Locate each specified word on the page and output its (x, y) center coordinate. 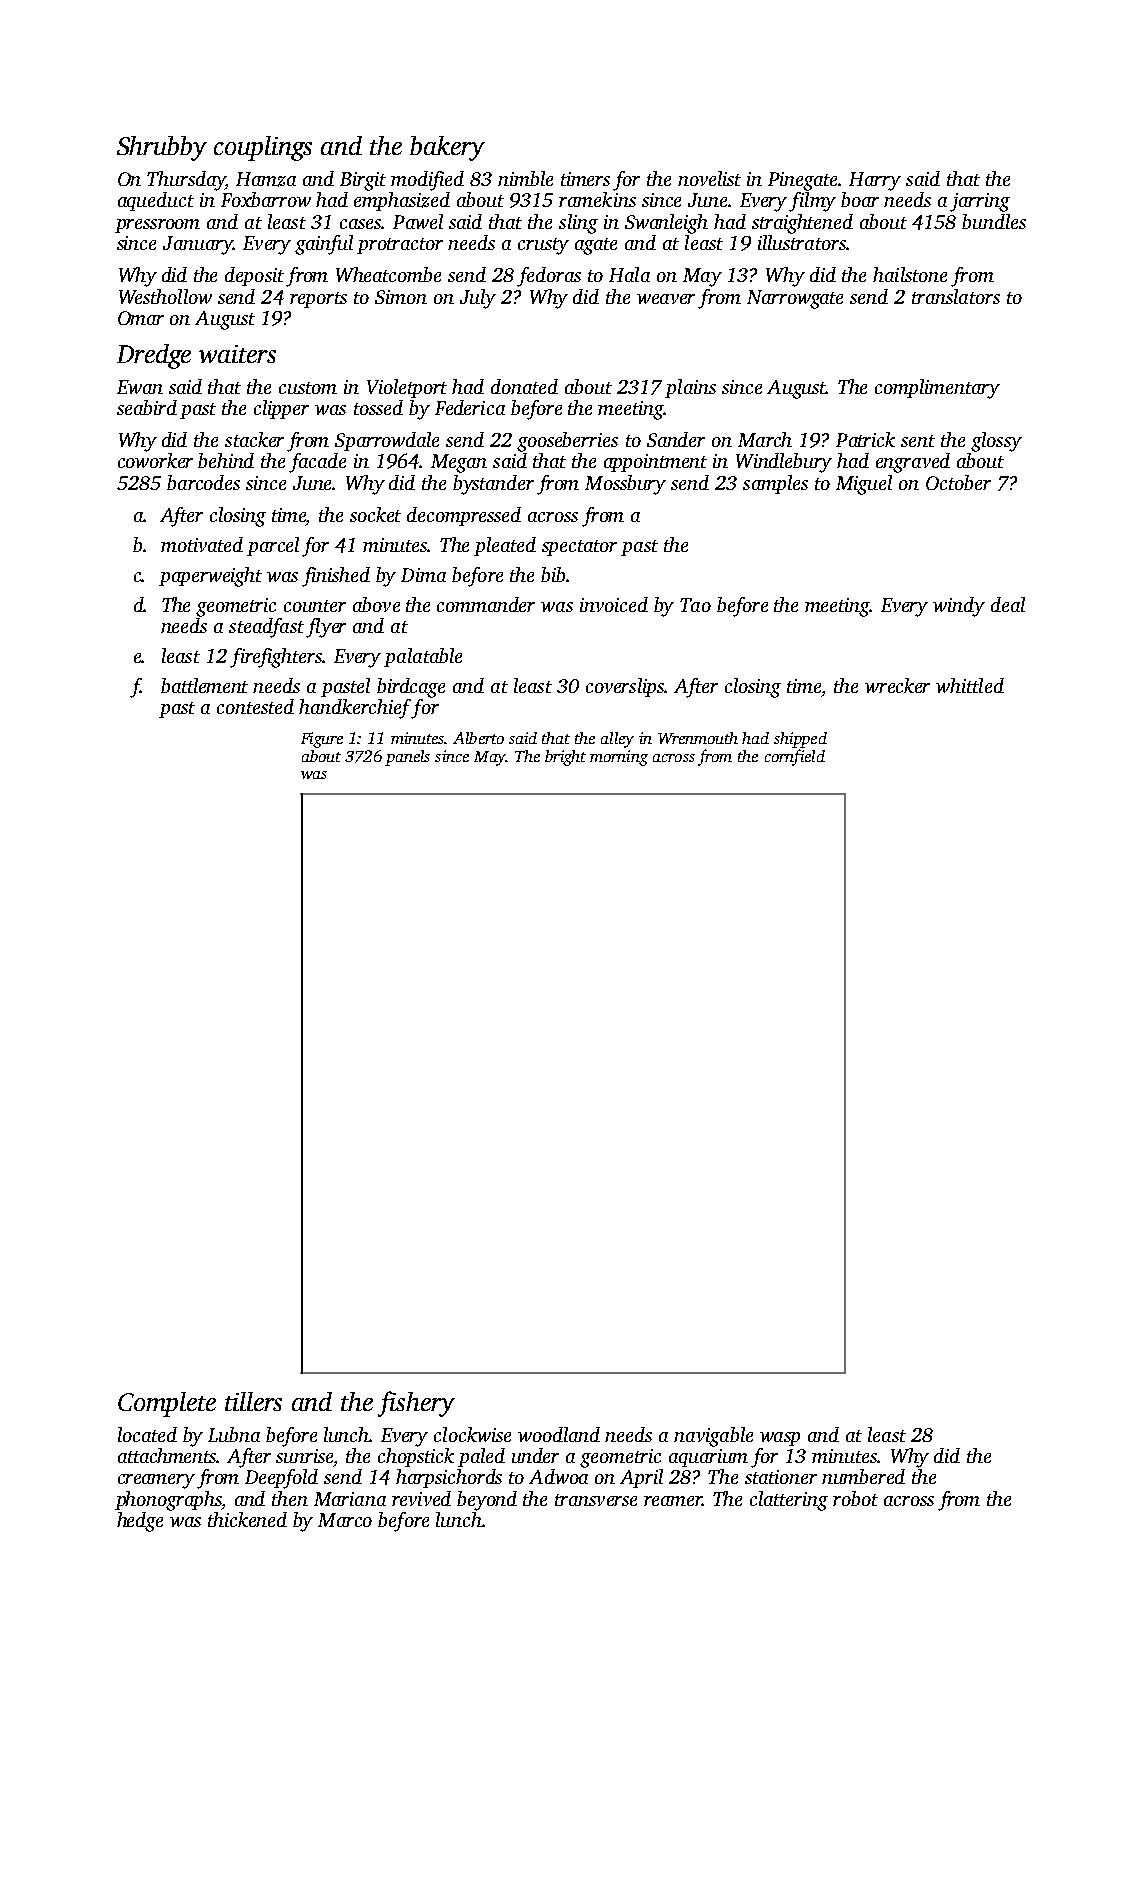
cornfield (795, 757)
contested (255, 706)
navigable (713, 1437)
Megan (459, 463)
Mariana (350, 1499)
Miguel (864, 485)
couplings (263, 148)
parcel (273, 546)
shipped (800, 740)
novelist (709, 178)
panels (407, 758)
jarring (980, 202)
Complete (167, 1404)
